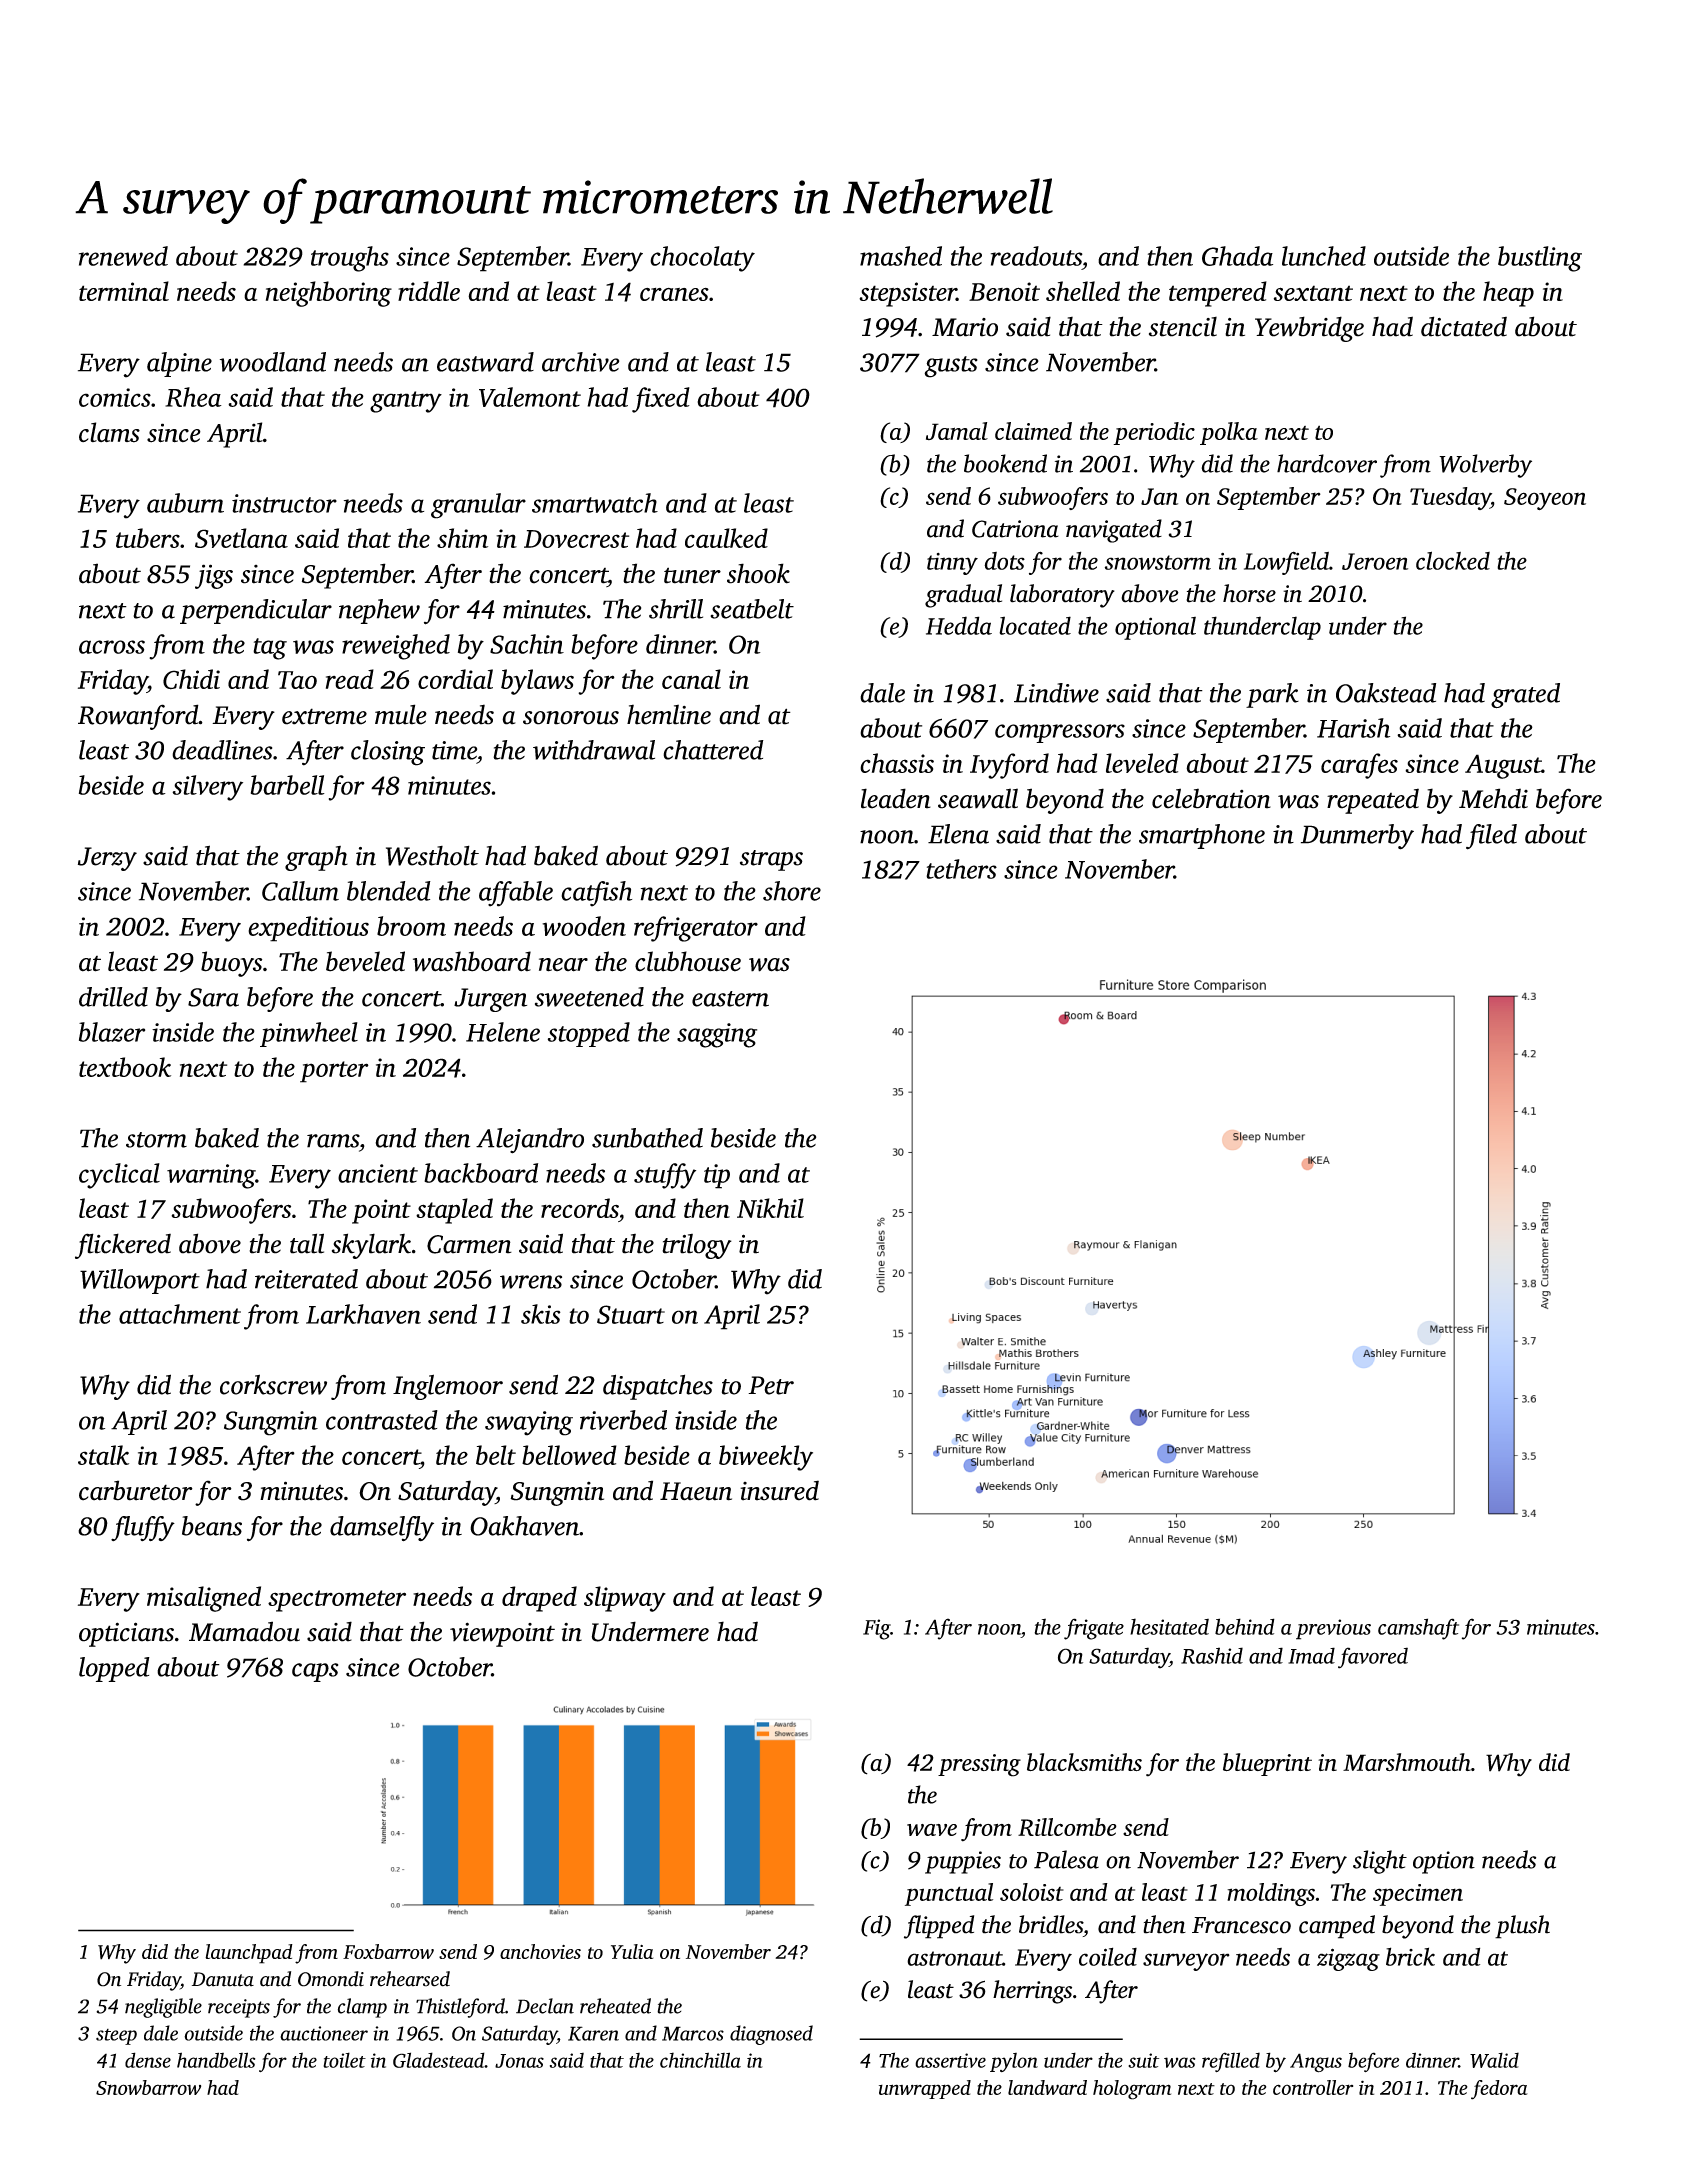 This screenshot has height=2178, width=1683. What do you see at coordinates (109, 432) in the screenshot?
I see `clams` at bounding box center [109, 432].
